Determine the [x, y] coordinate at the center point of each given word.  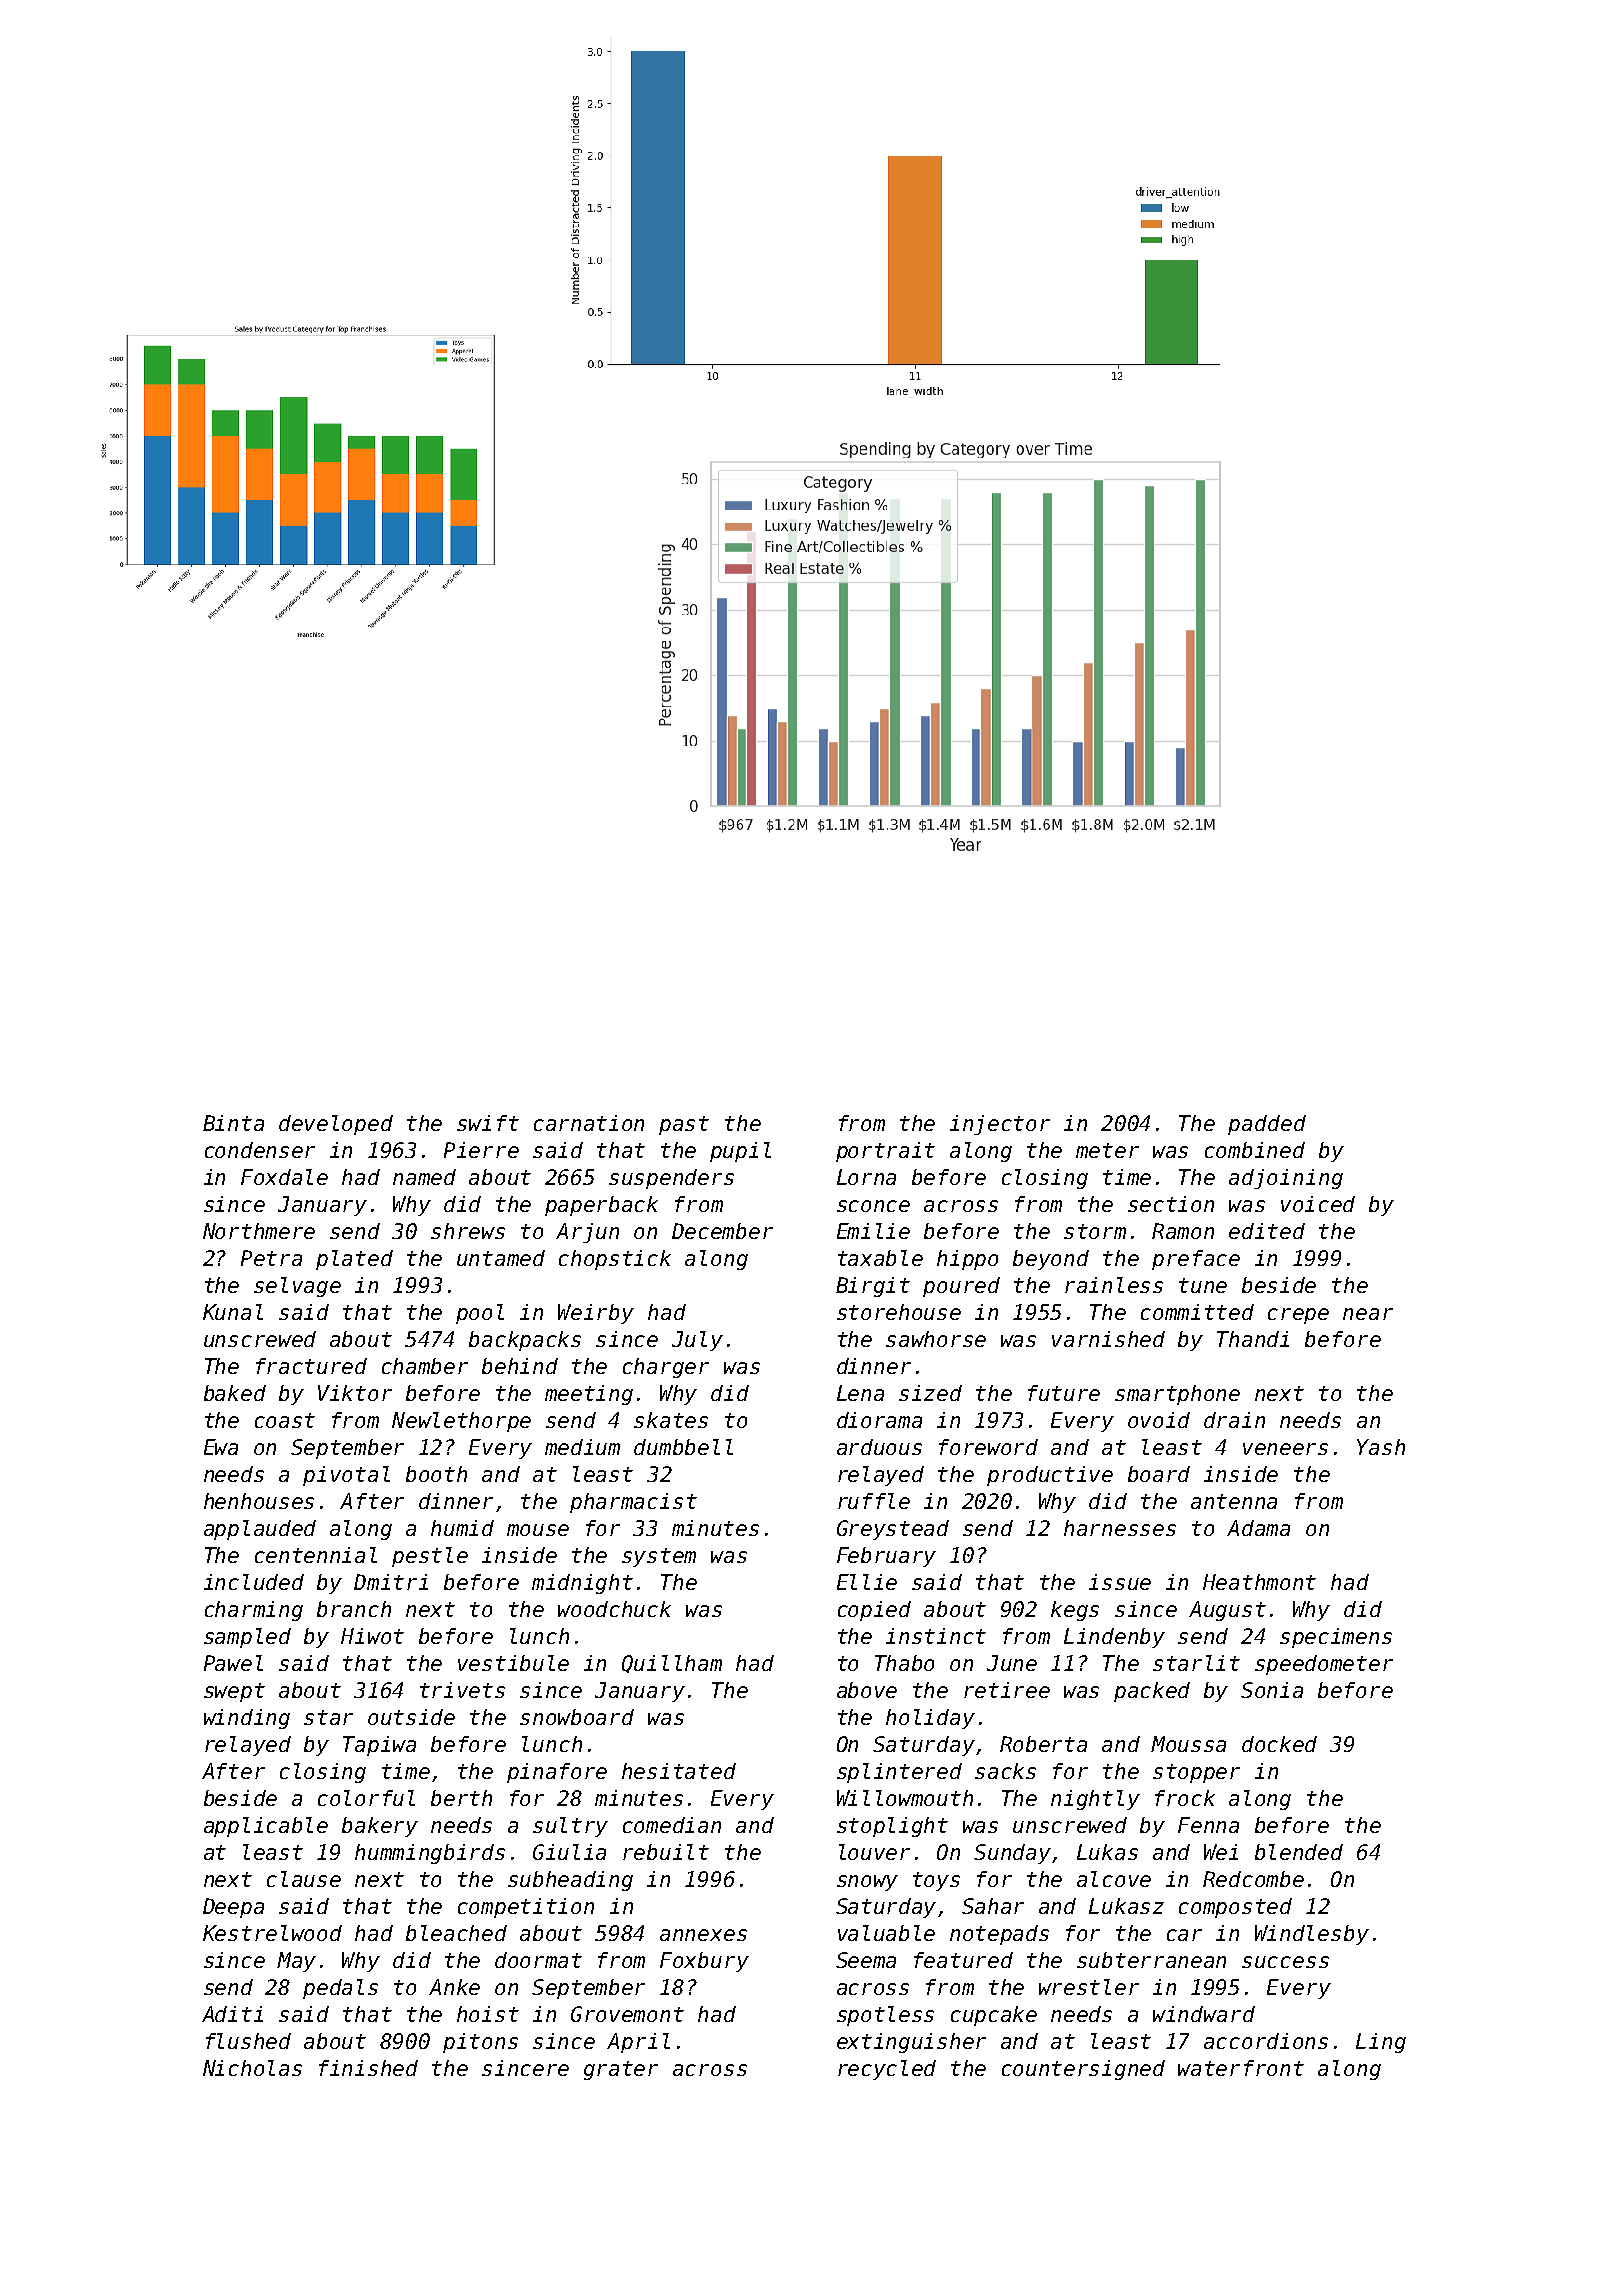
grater [621, 2070]
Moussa [1188, 1744]
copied [874, 1611]
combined [1255, 1150]
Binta [233, 1123]
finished [368, 2068]
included [254, 1582]
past [684, 1125]
